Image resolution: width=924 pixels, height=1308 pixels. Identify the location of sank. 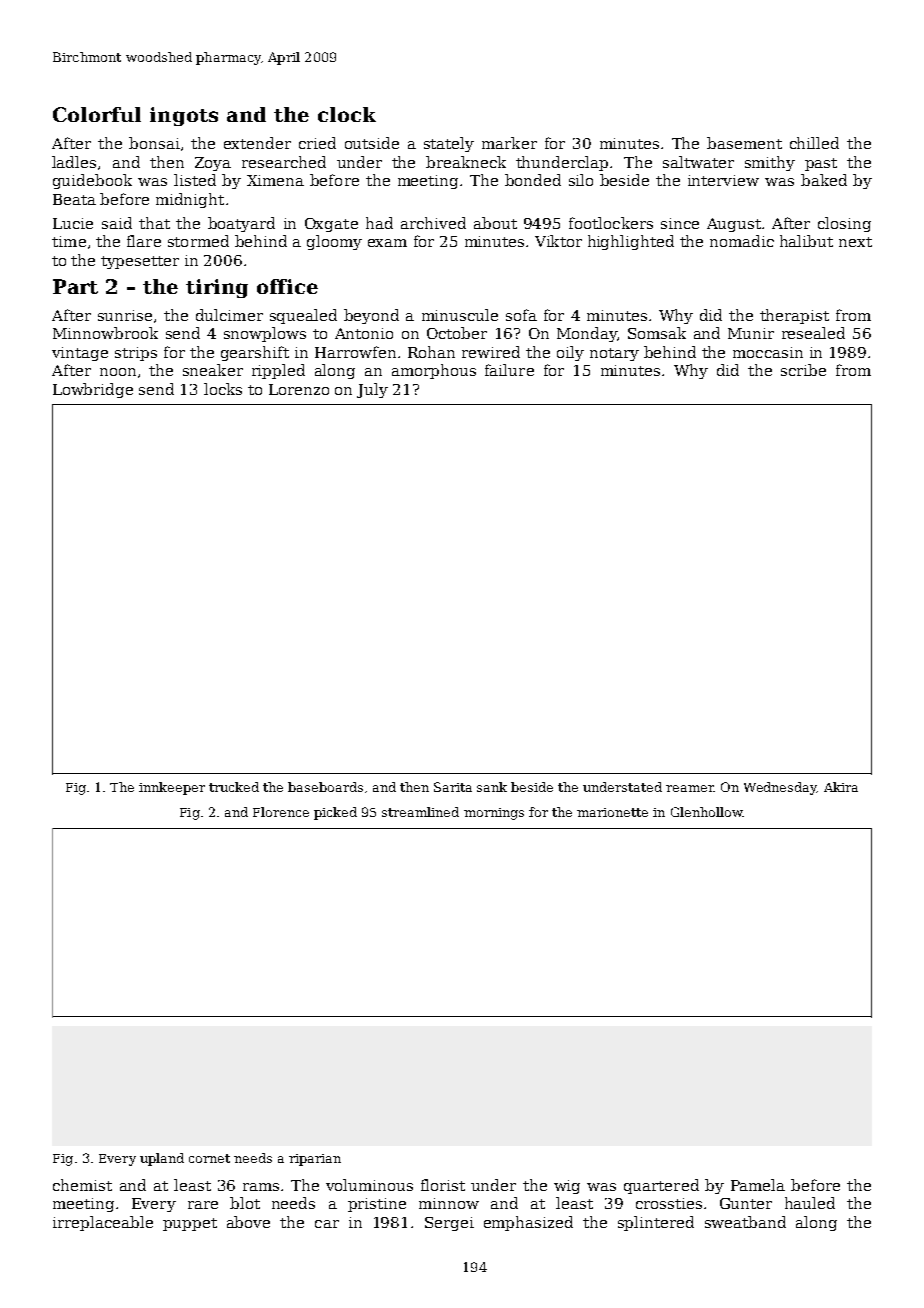
(492, 787).
